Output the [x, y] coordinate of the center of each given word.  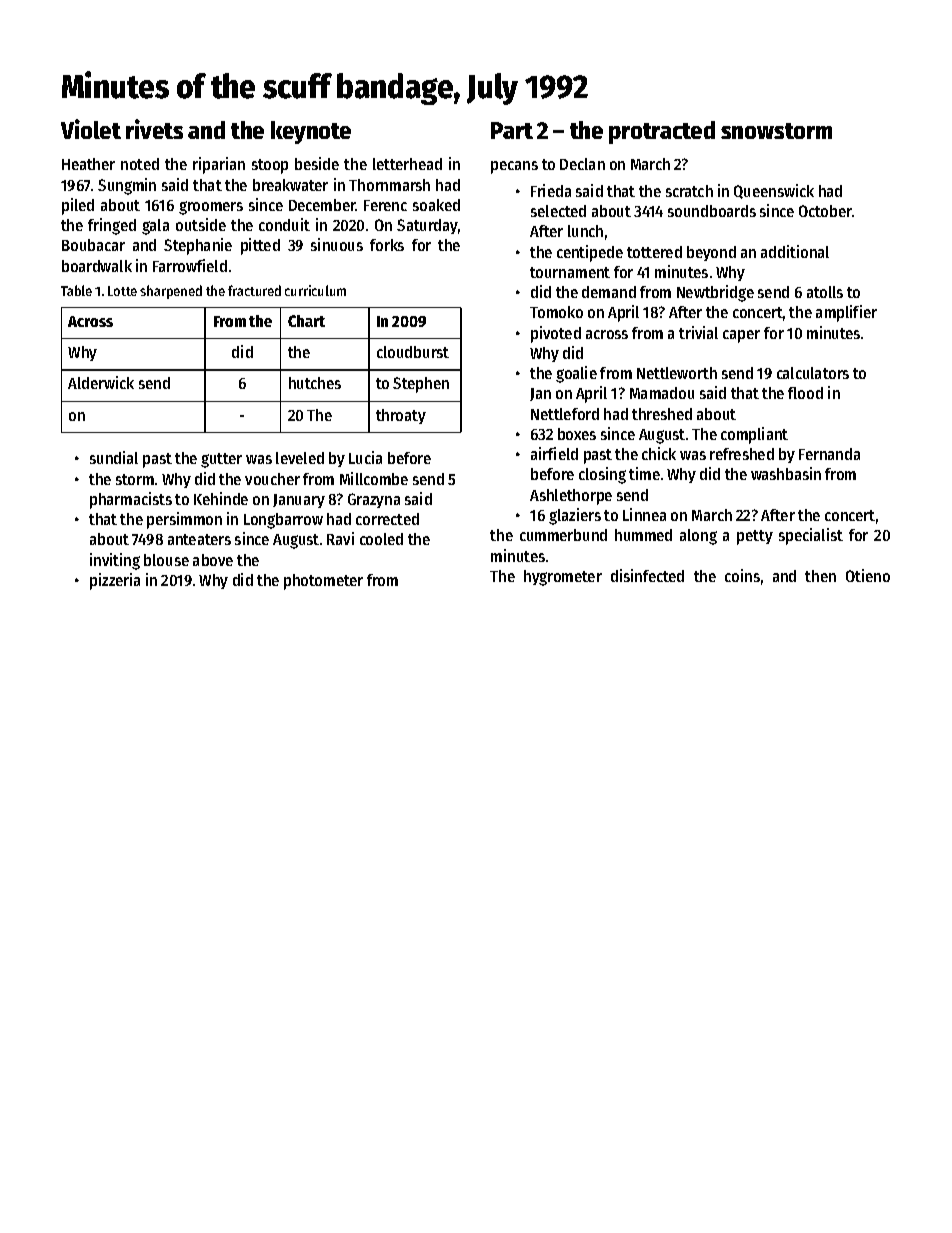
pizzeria [115, 581]
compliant [754, 435]
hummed [643, 535]
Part [512, 130]
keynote [311, 132]
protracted [662, 132]
